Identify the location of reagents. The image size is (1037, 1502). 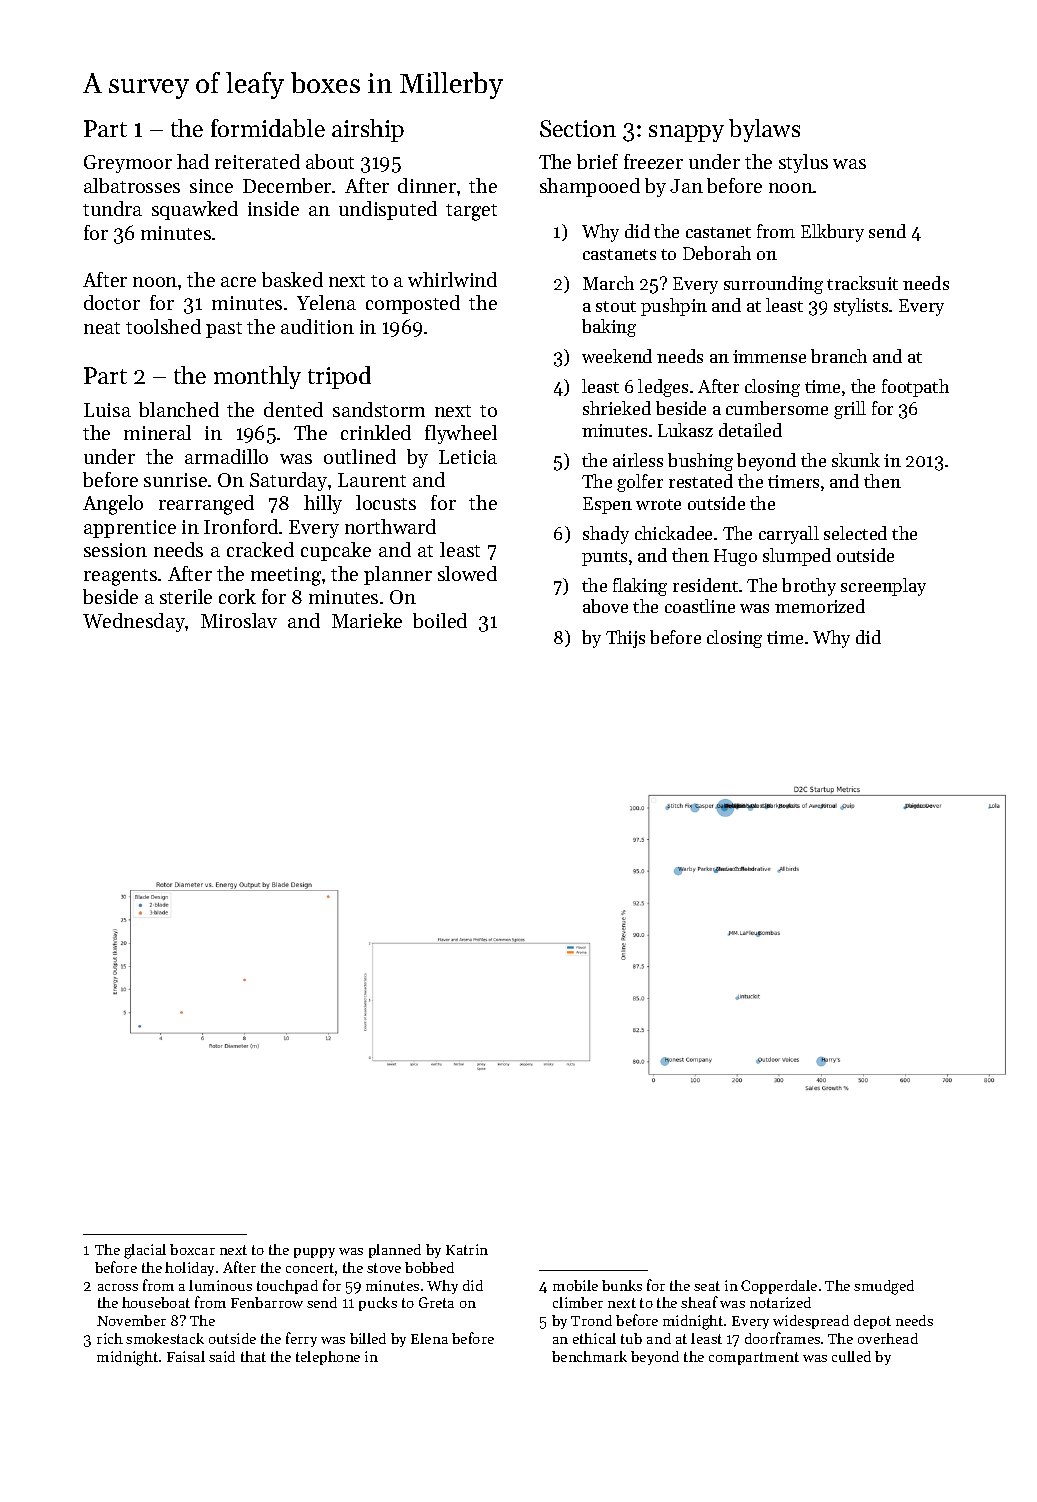
(120, 577).
